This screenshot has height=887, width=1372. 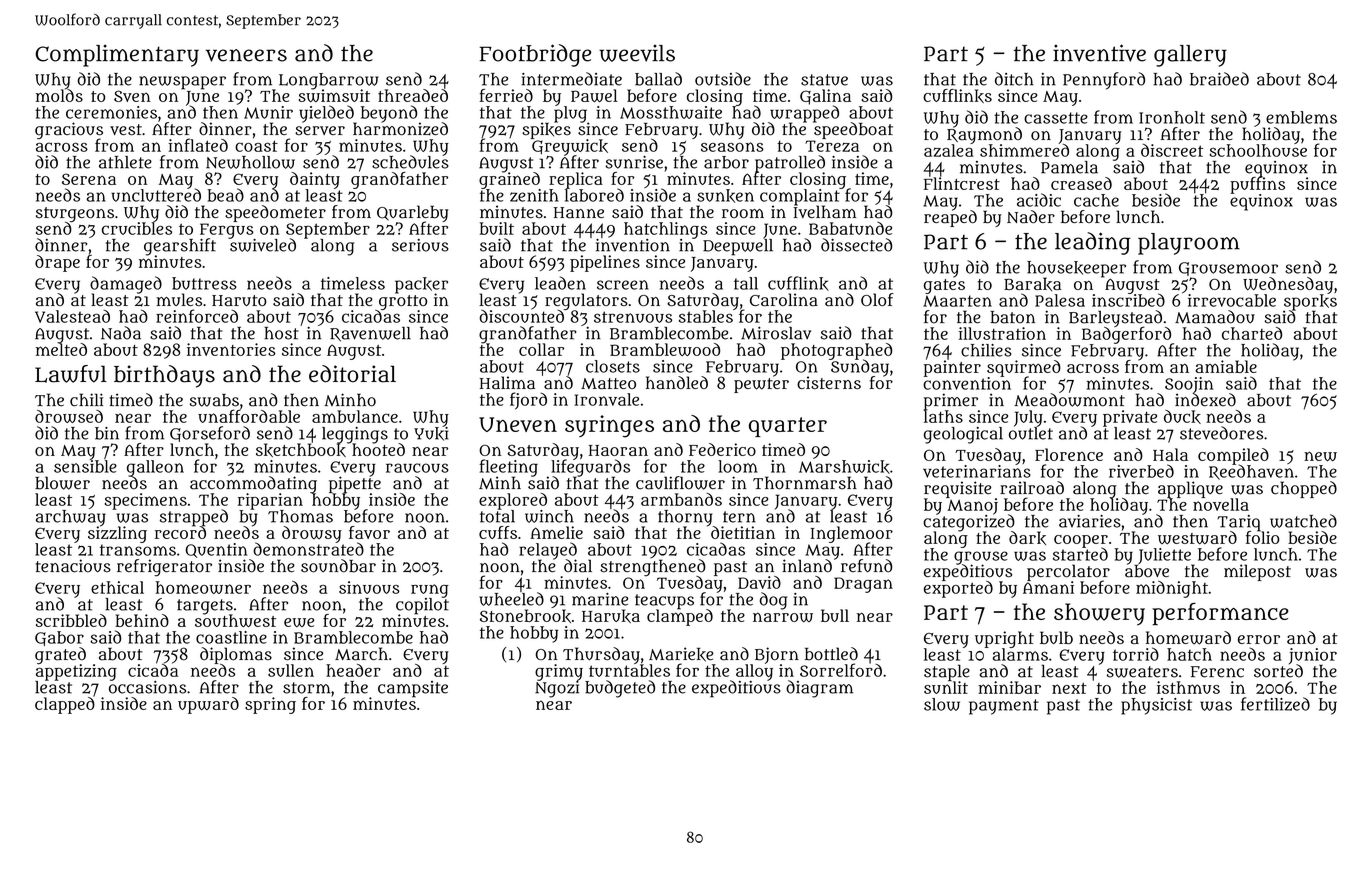 I want to click on leaden, so click(x=560, y=283).
